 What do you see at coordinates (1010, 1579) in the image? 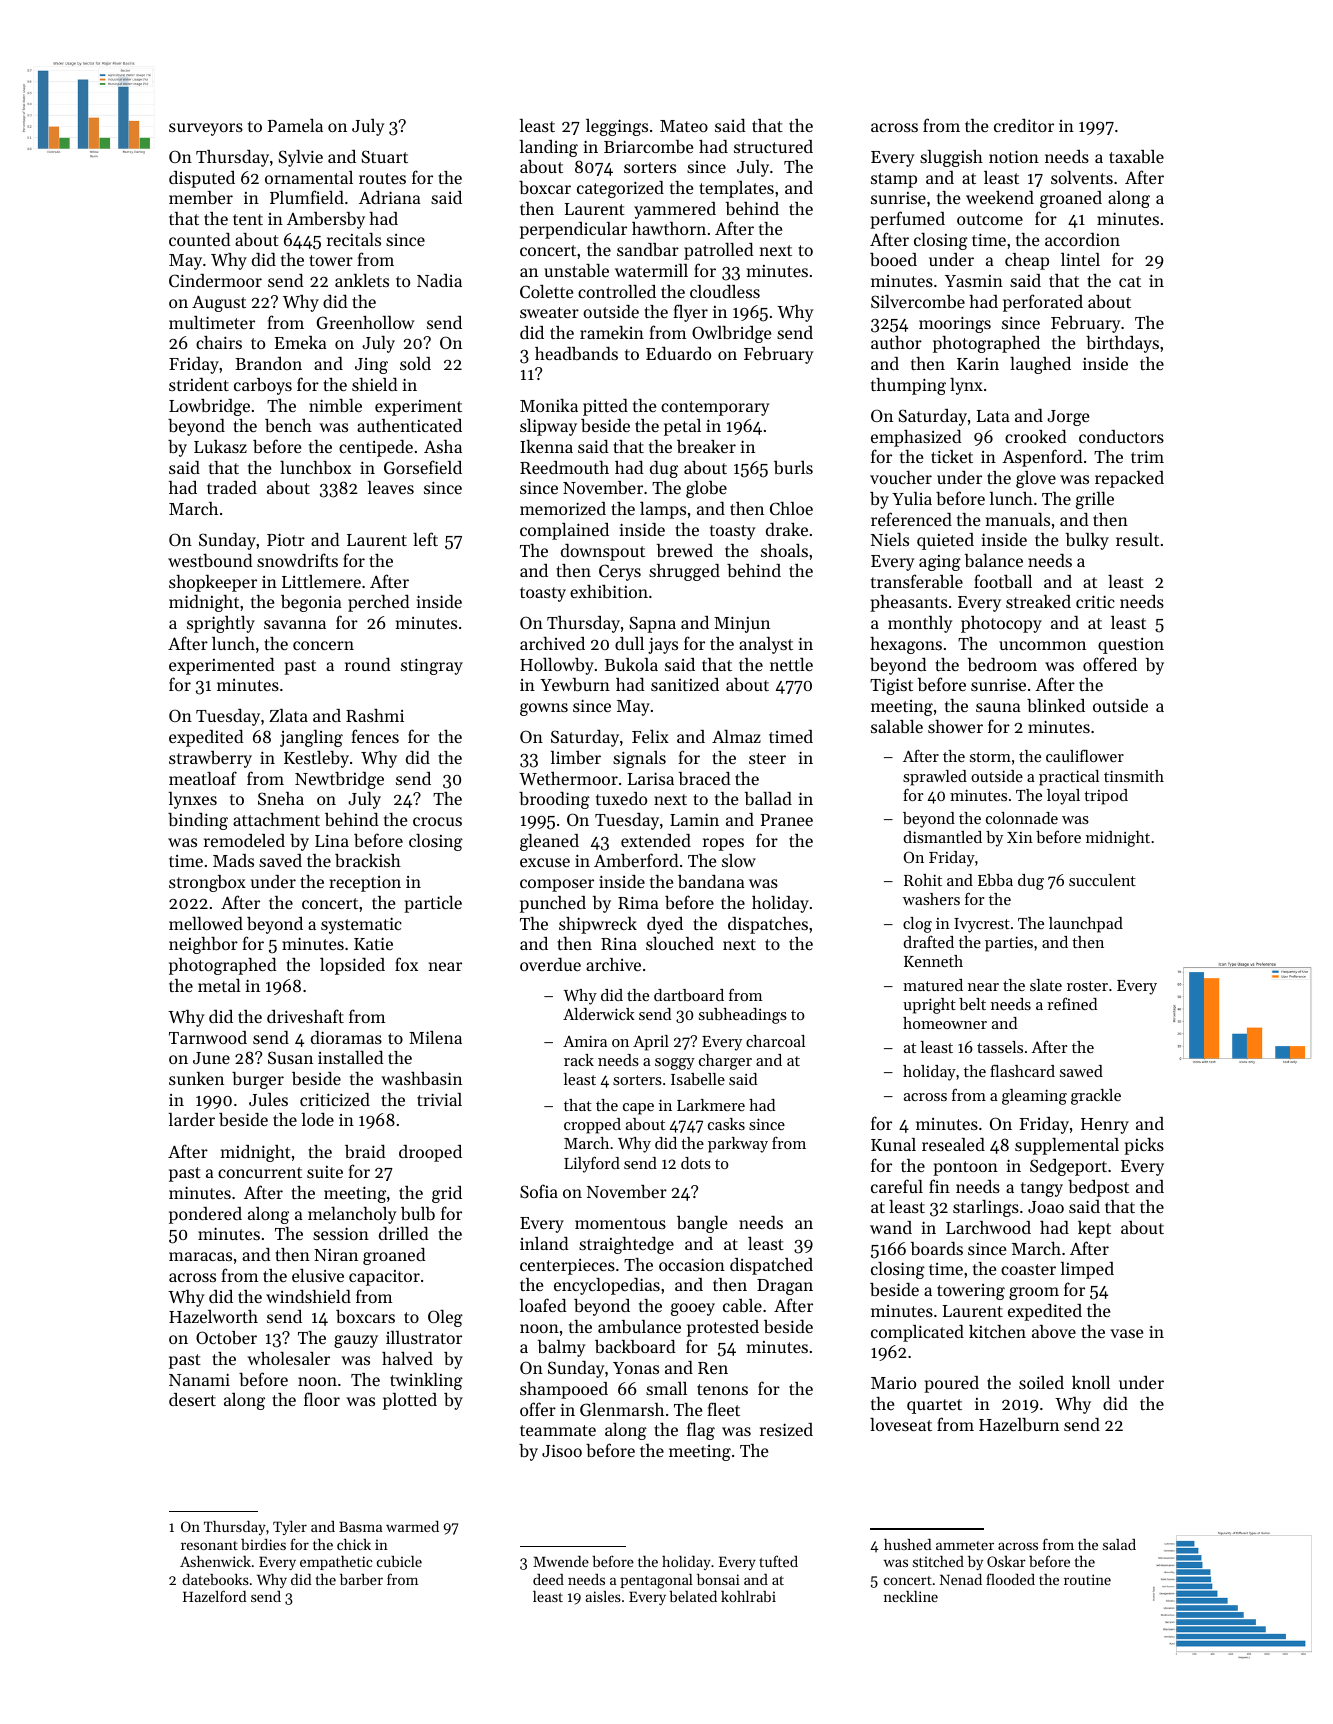
I see `flooded` at bounding box center [1010, 1579].
